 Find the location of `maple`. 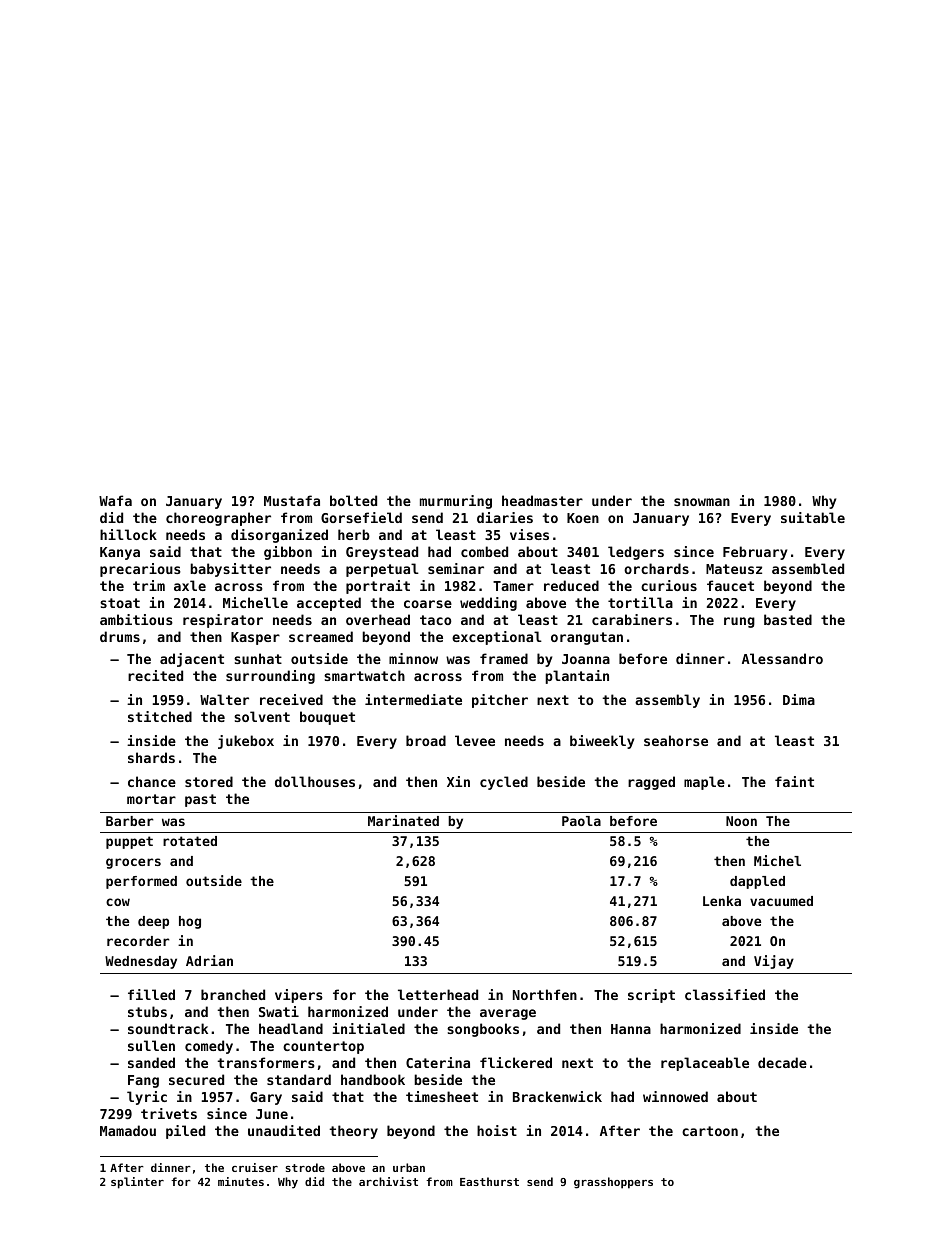

maple is located at coordinates (704, 783).
